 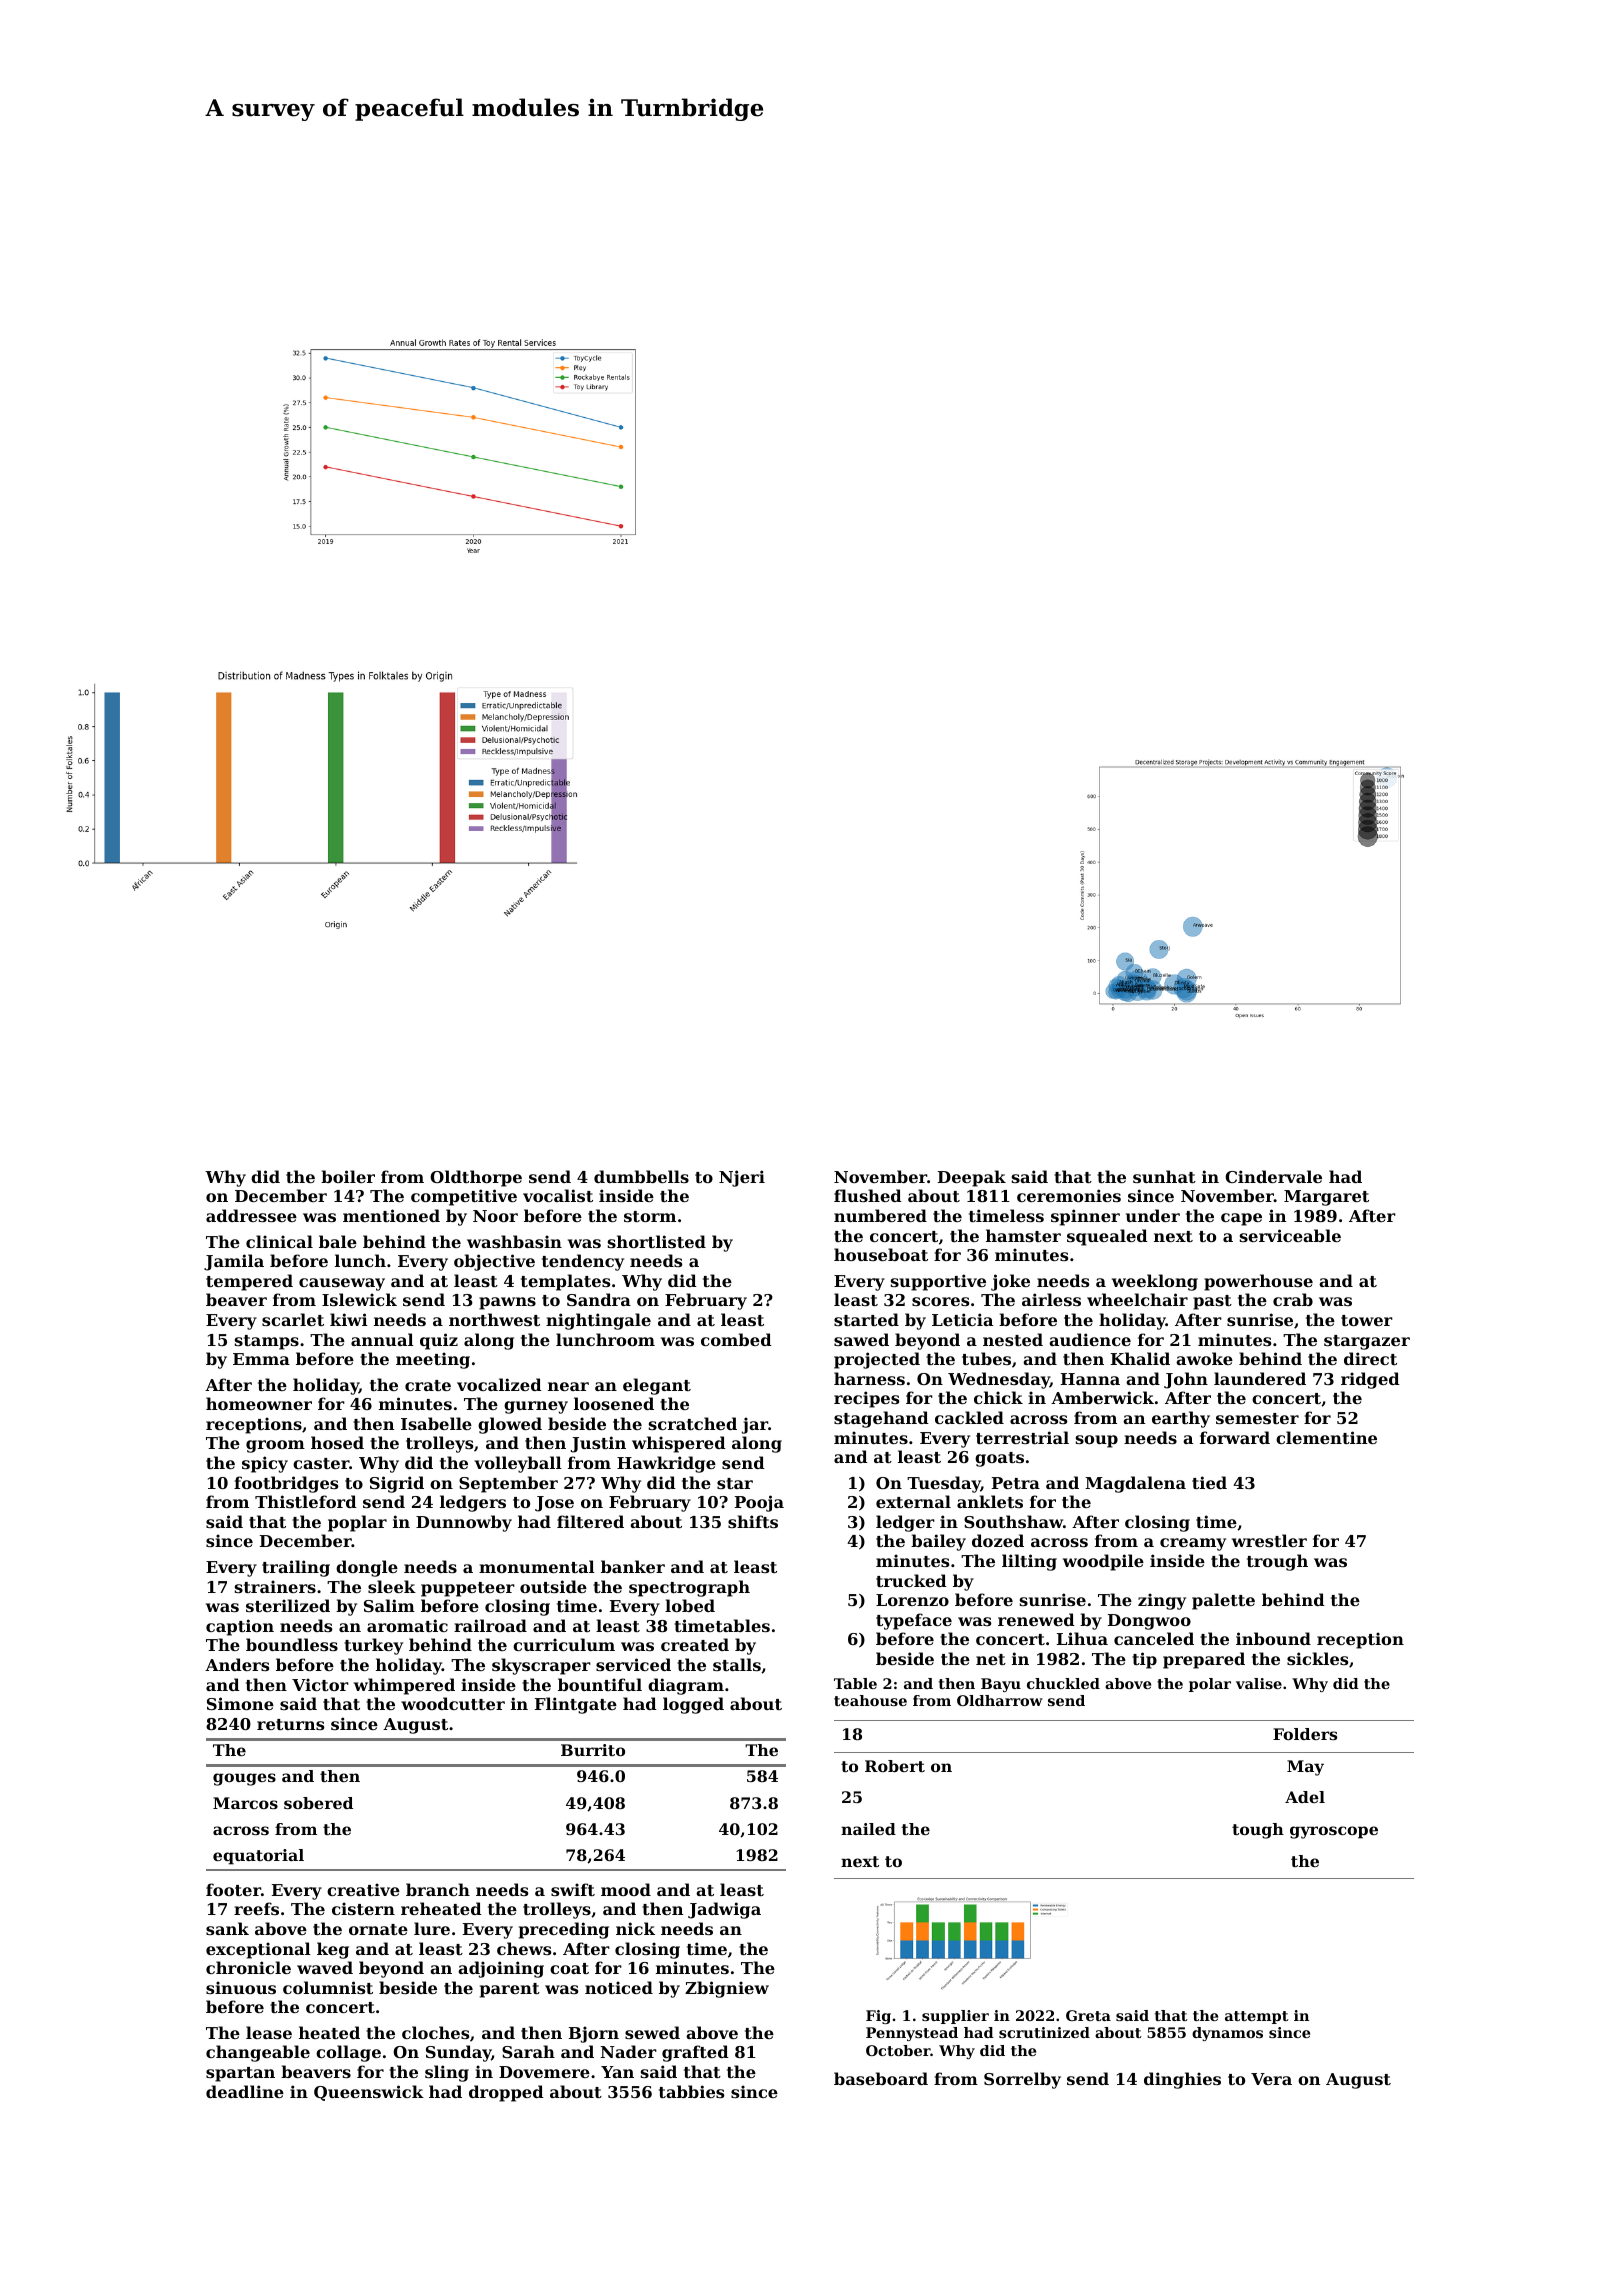 What do you see at coordinates (759, 1503) in the page?
I see `Pooja` at bounding box center [759, 1503].
